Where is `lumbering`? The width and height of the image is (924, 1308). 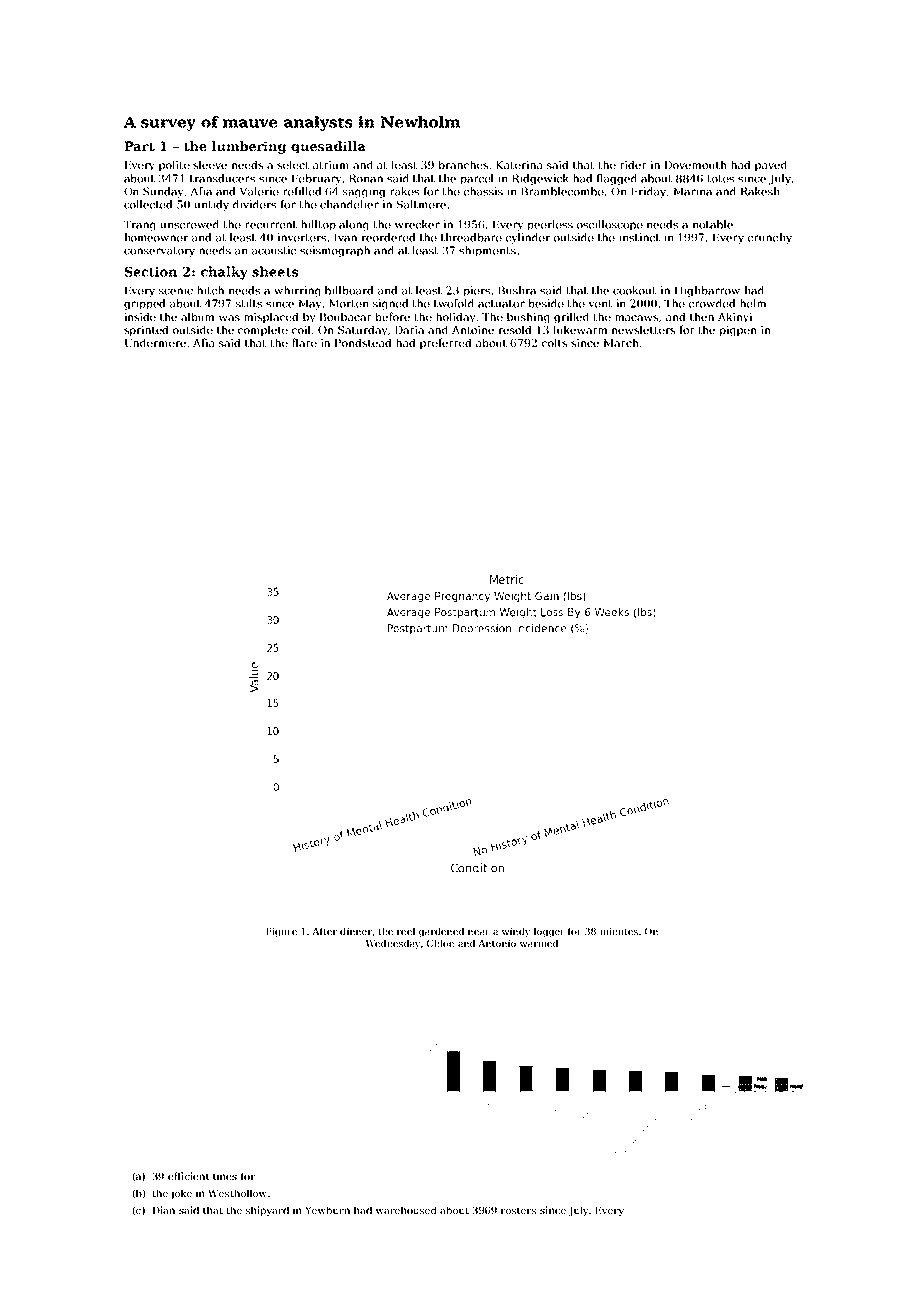
lumbering is located at coordinates (249, 147).
